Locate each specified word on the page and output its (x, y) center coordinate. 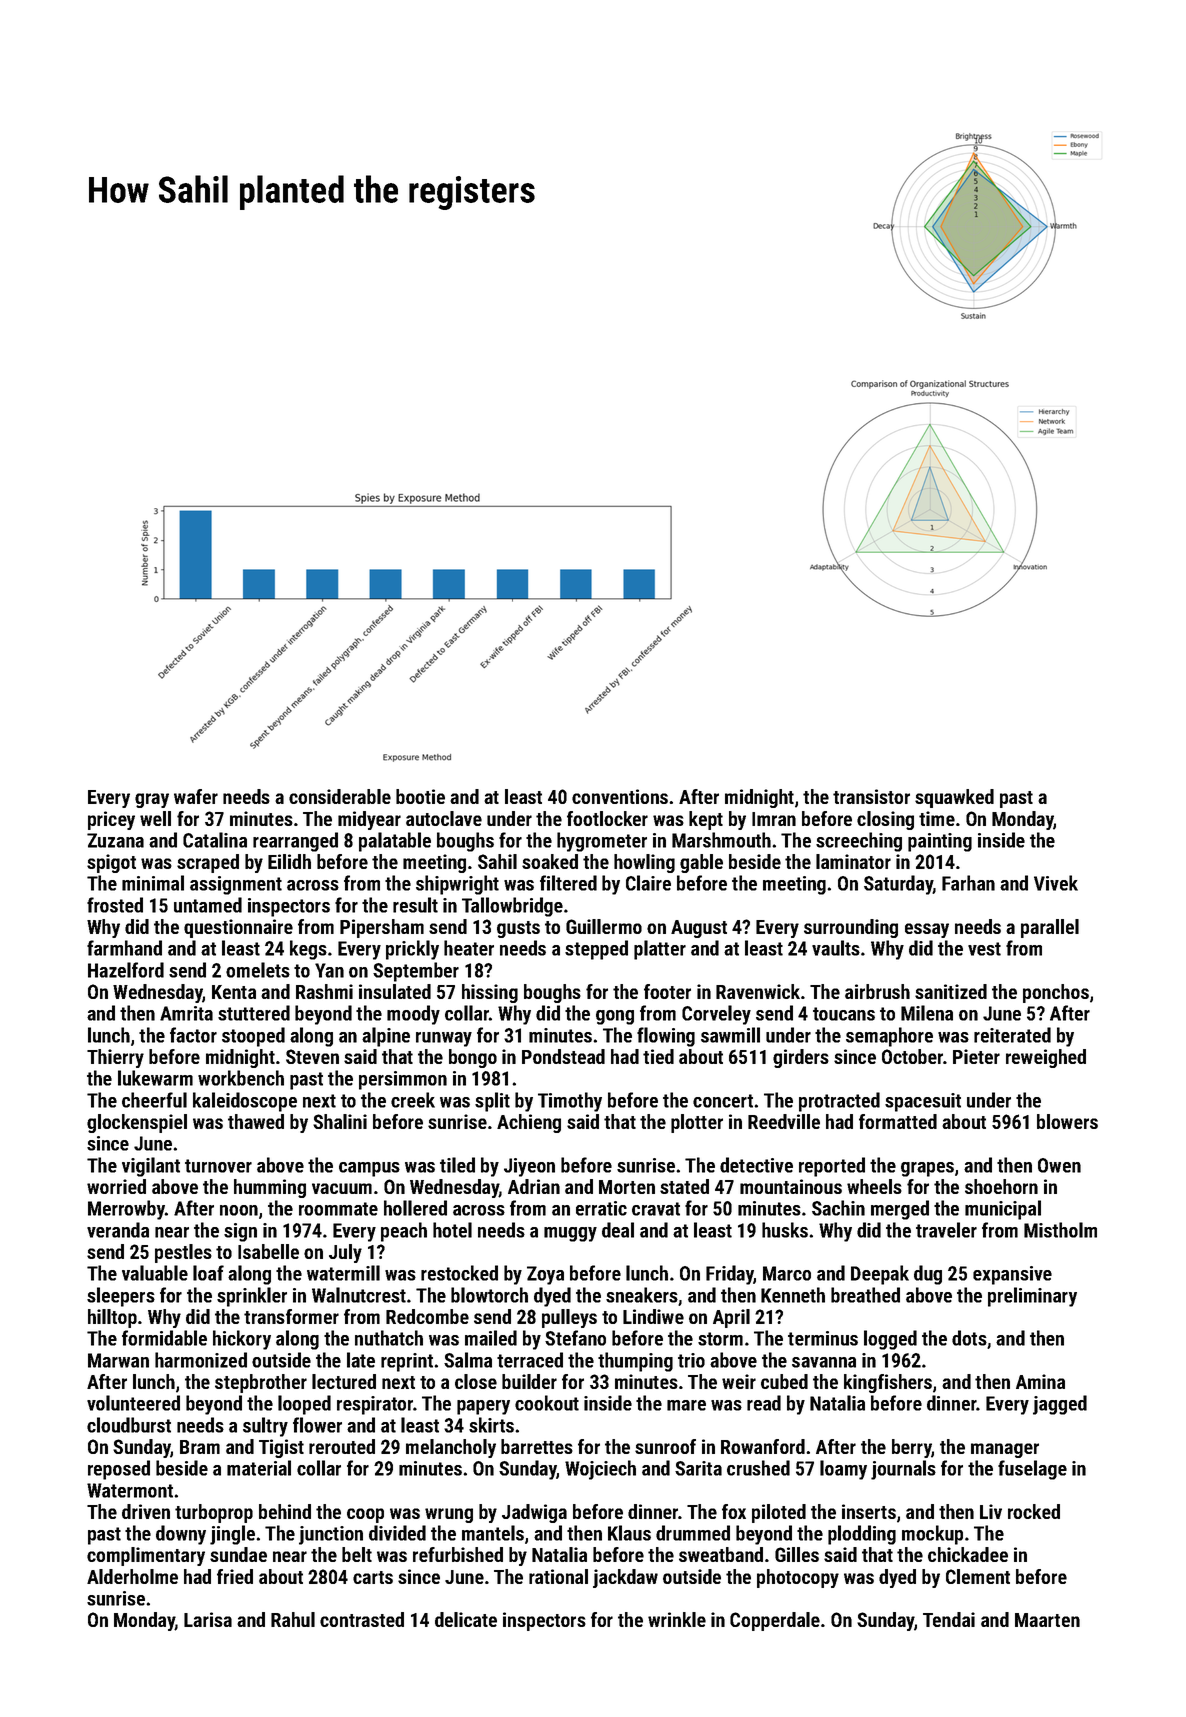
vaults (836, 948)
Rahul (293, 1619)
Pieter (976, 1056)
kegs (308, 950)
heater (469, 948)
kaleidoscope (245, 1102)
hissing (490, 993)
